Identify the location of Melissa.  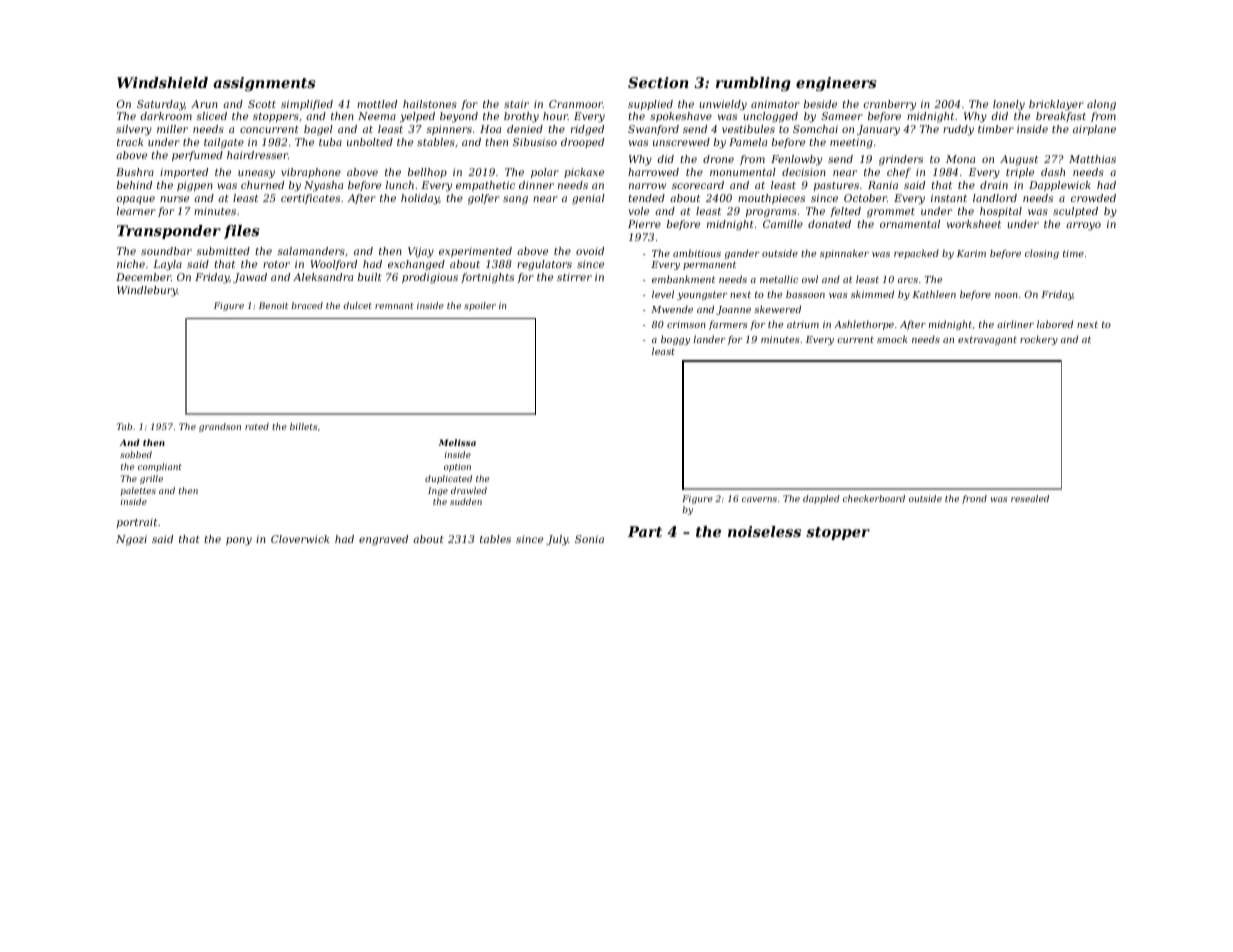
(457, 442).
